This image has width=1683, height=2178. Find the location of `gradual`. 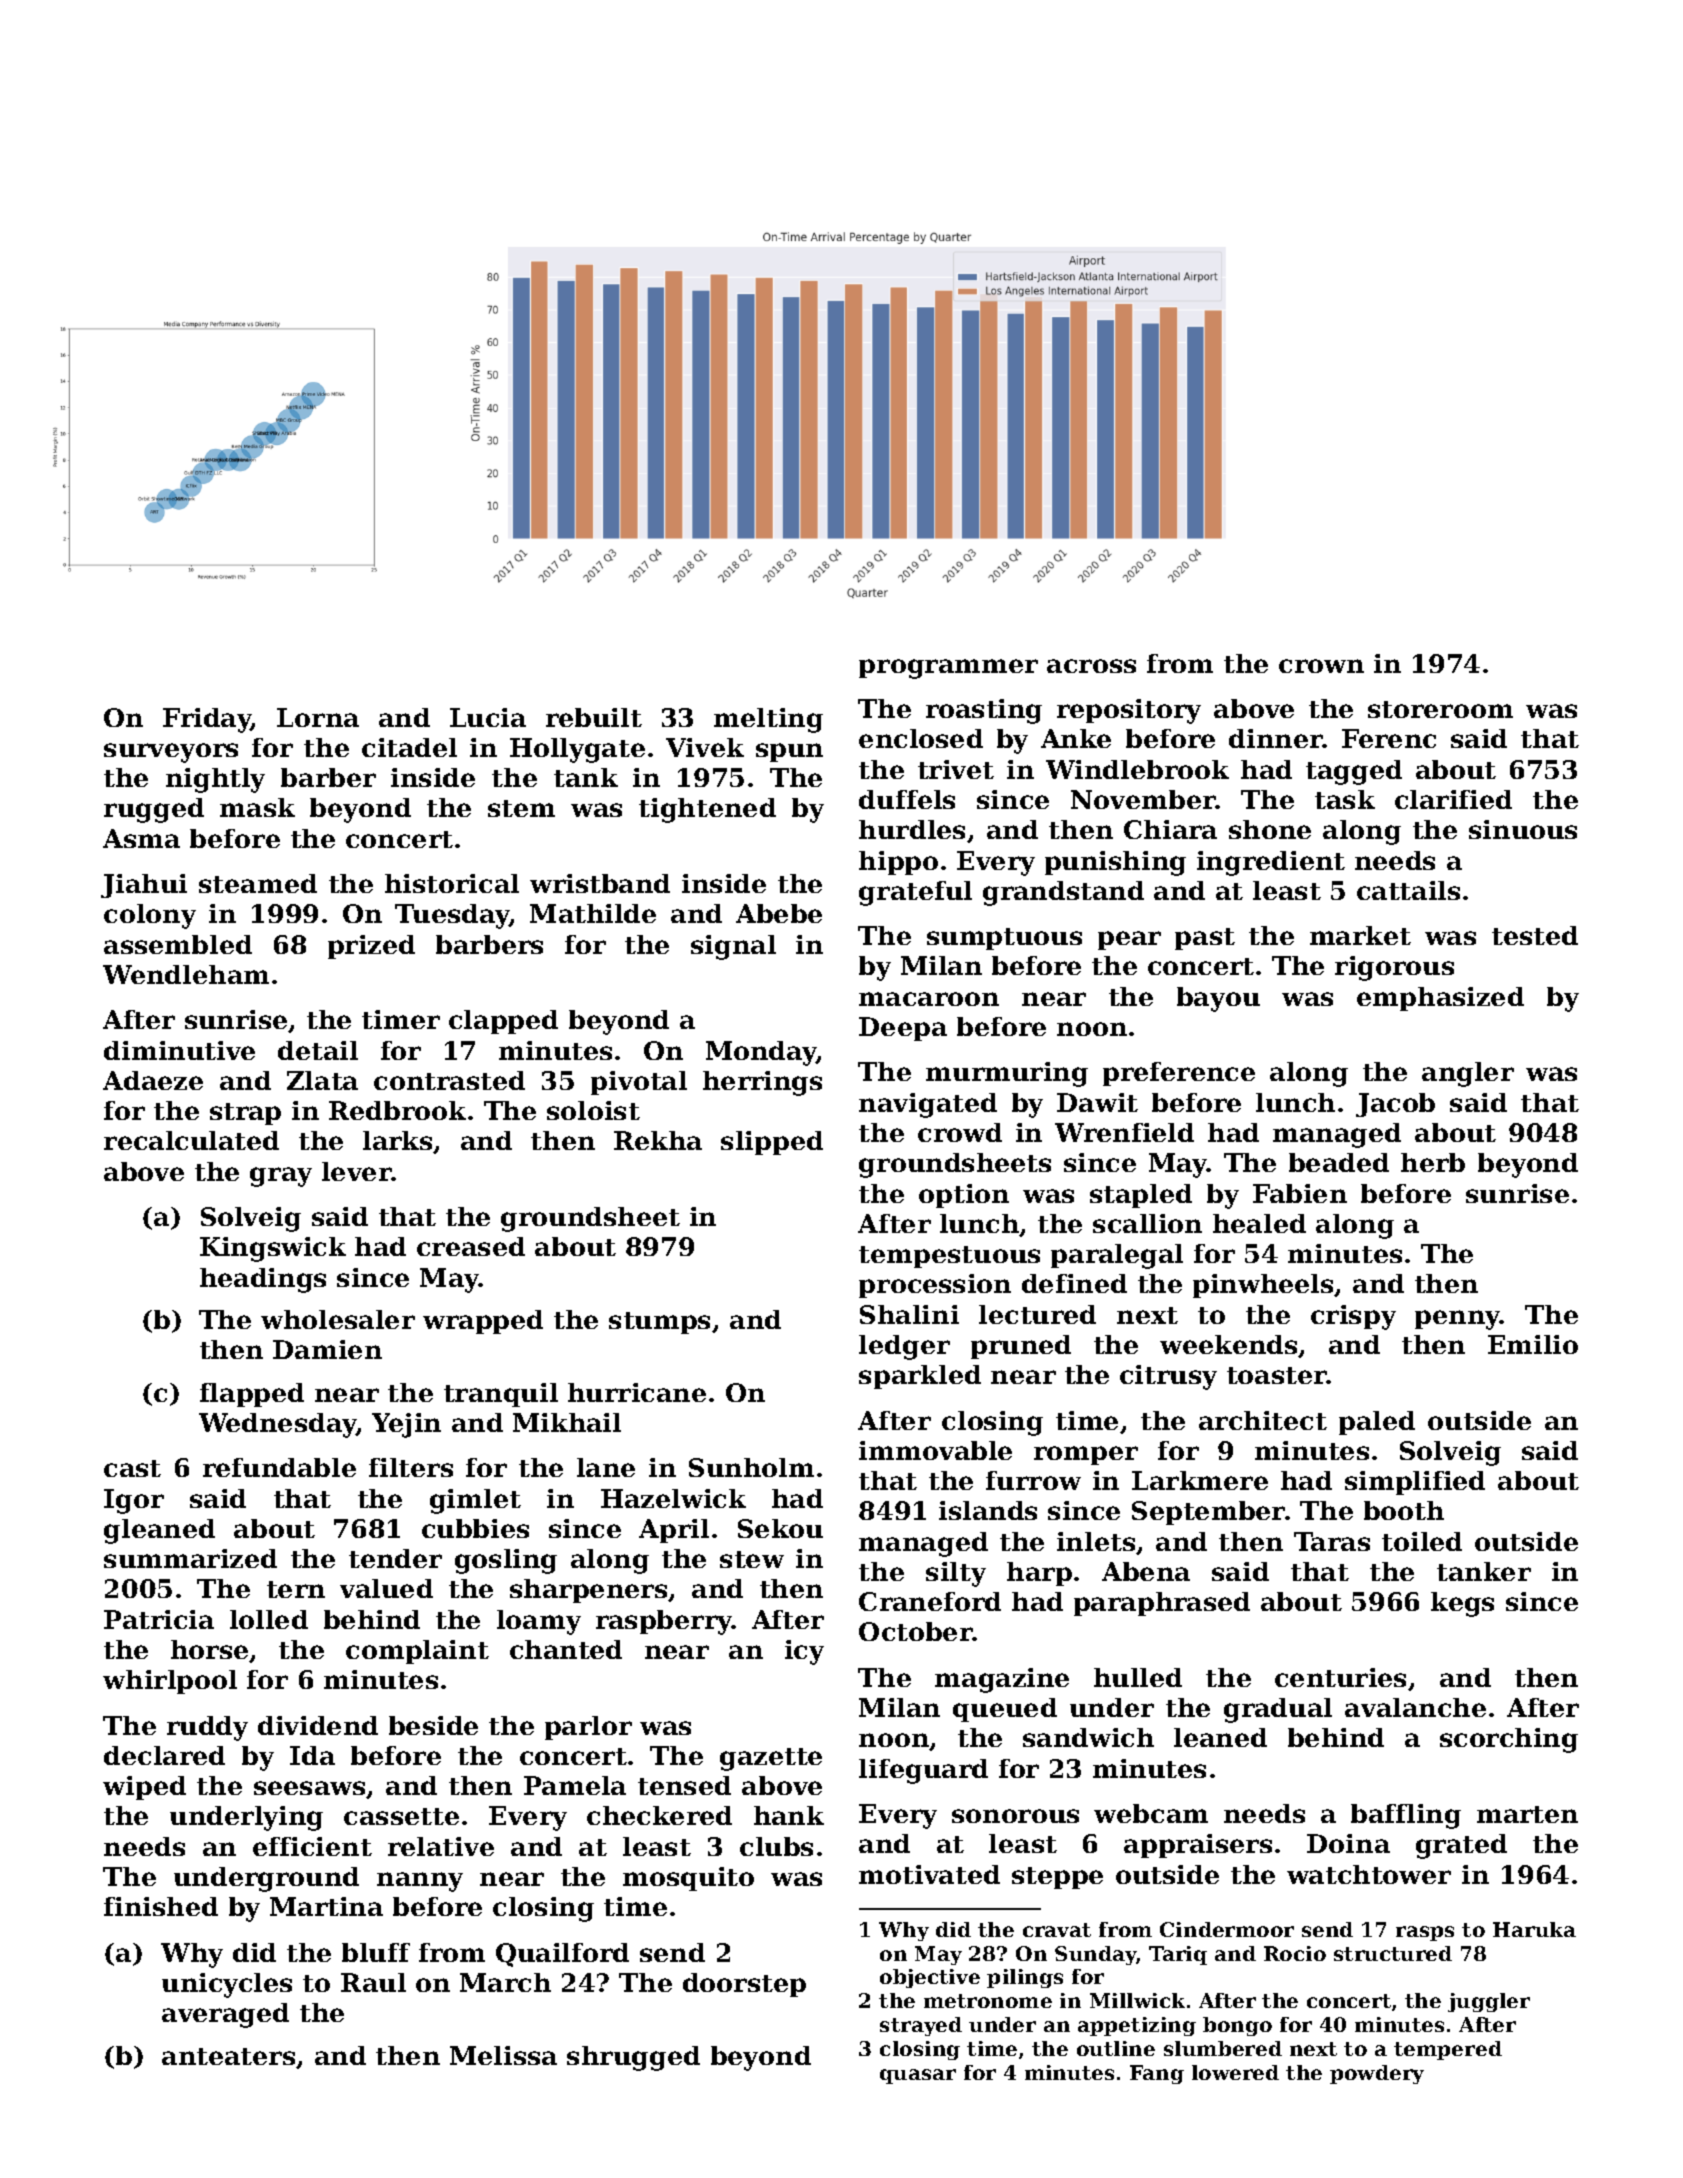

gradual is located at coordinates (1278, 1710).
